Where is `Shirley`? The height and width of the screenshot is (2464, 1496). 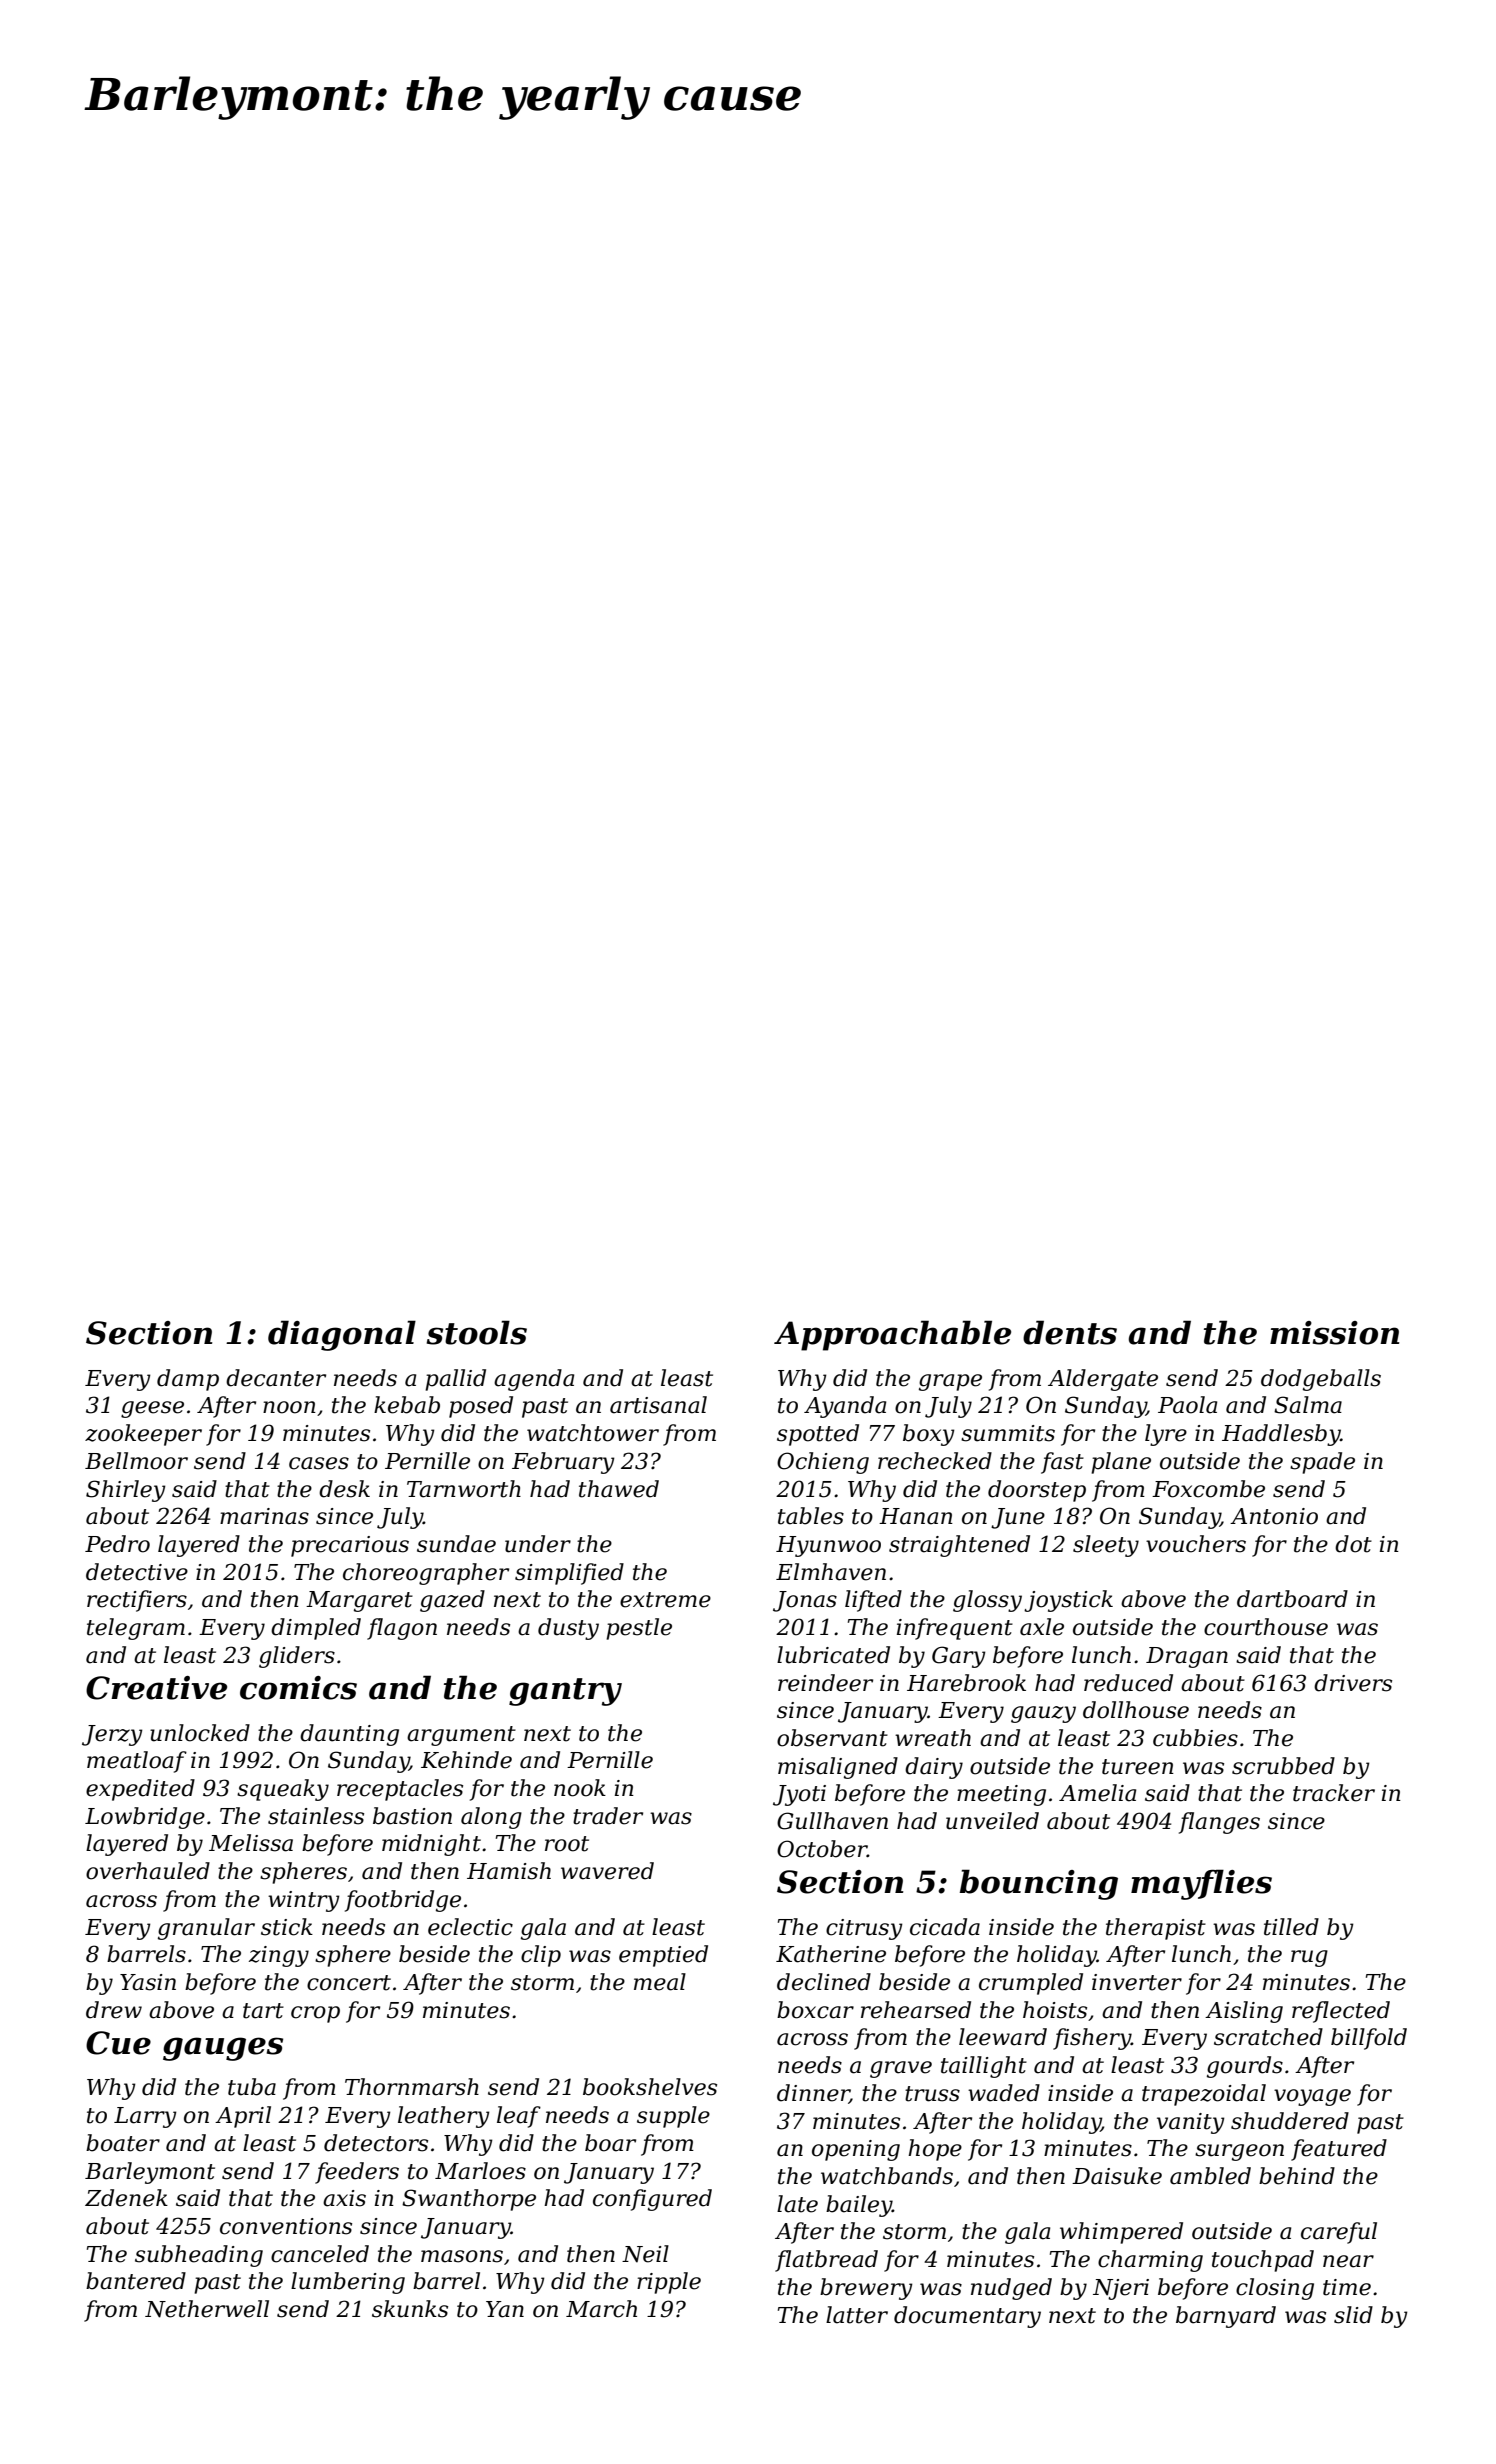
Shirley is located at coordinates (126, 1491).
